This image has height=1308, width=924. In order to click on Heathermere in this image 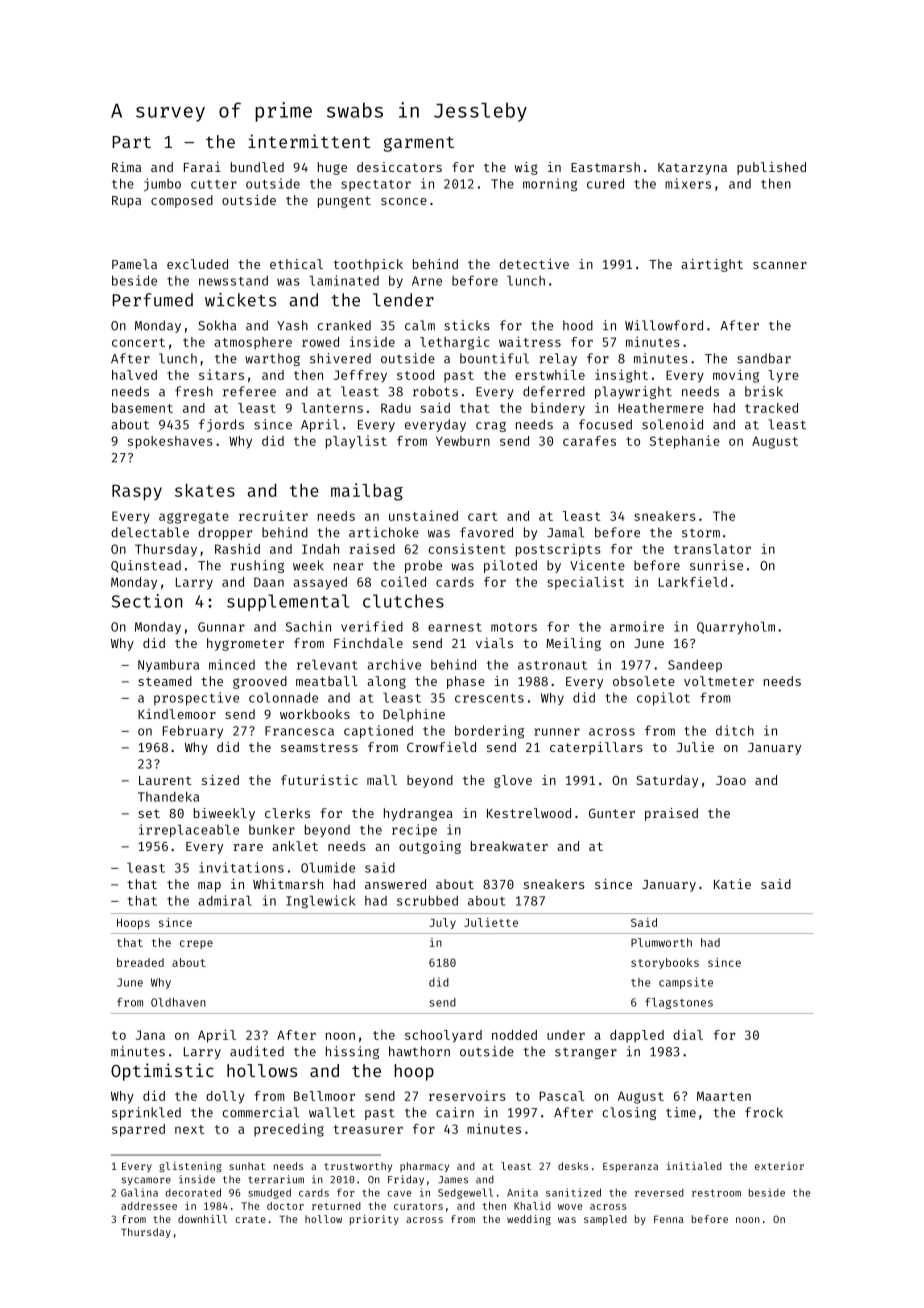, I will do `click(661, 408)`.
